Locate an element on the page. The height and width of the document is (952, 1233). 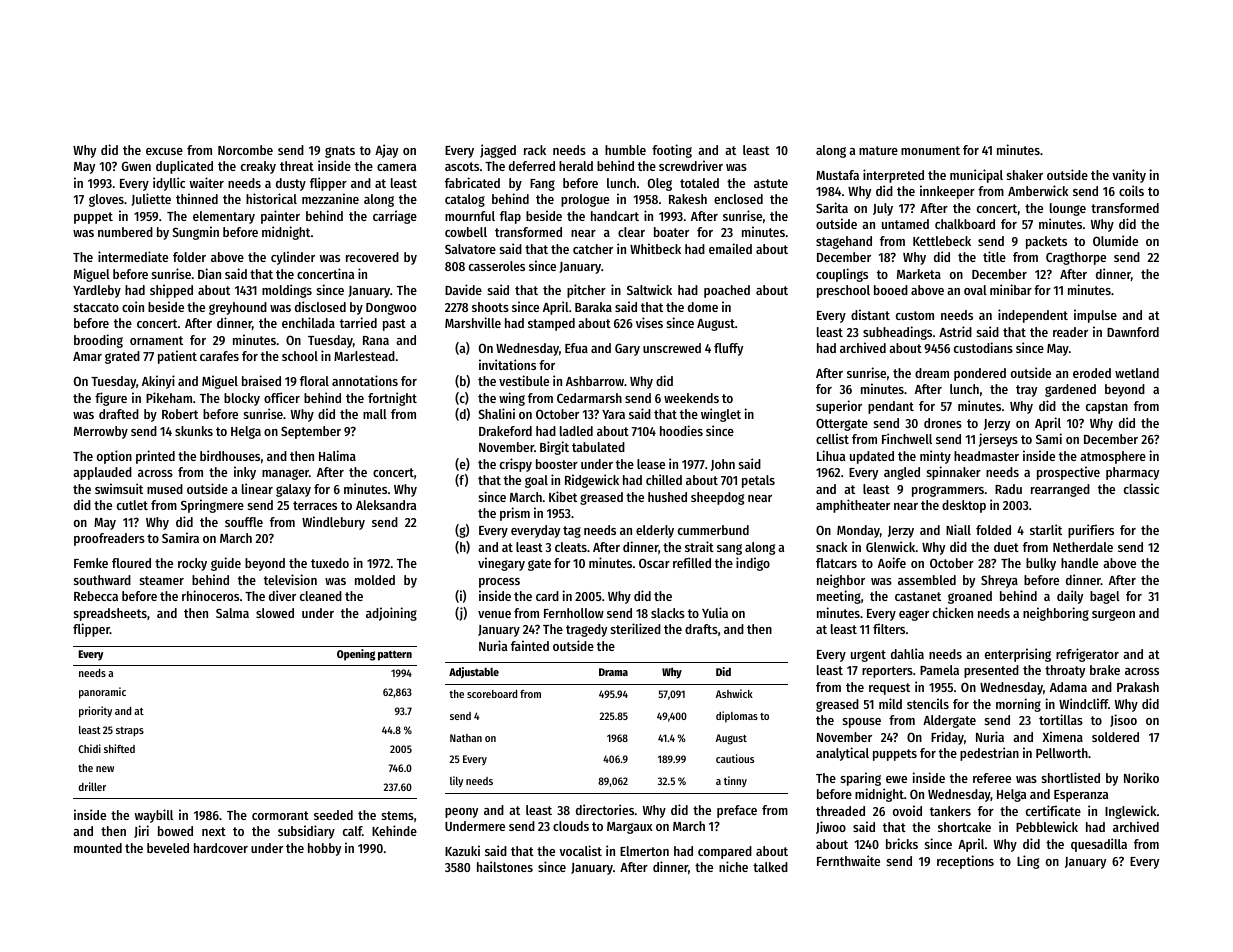
prism is located at coordinates (515, 514).
